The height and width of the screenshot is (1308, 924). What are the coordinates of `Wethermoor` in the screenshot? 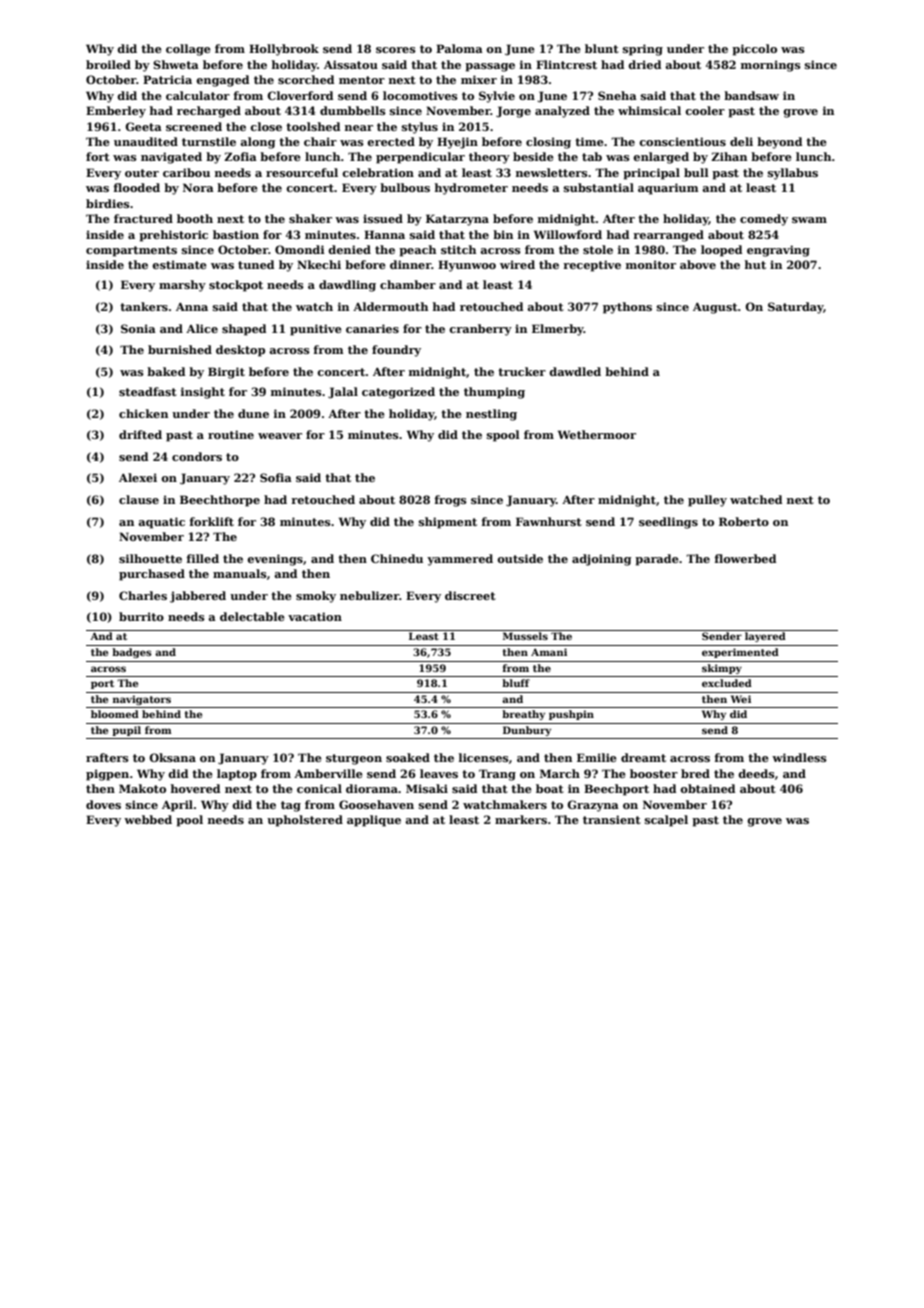 It's located at (597, 434).
